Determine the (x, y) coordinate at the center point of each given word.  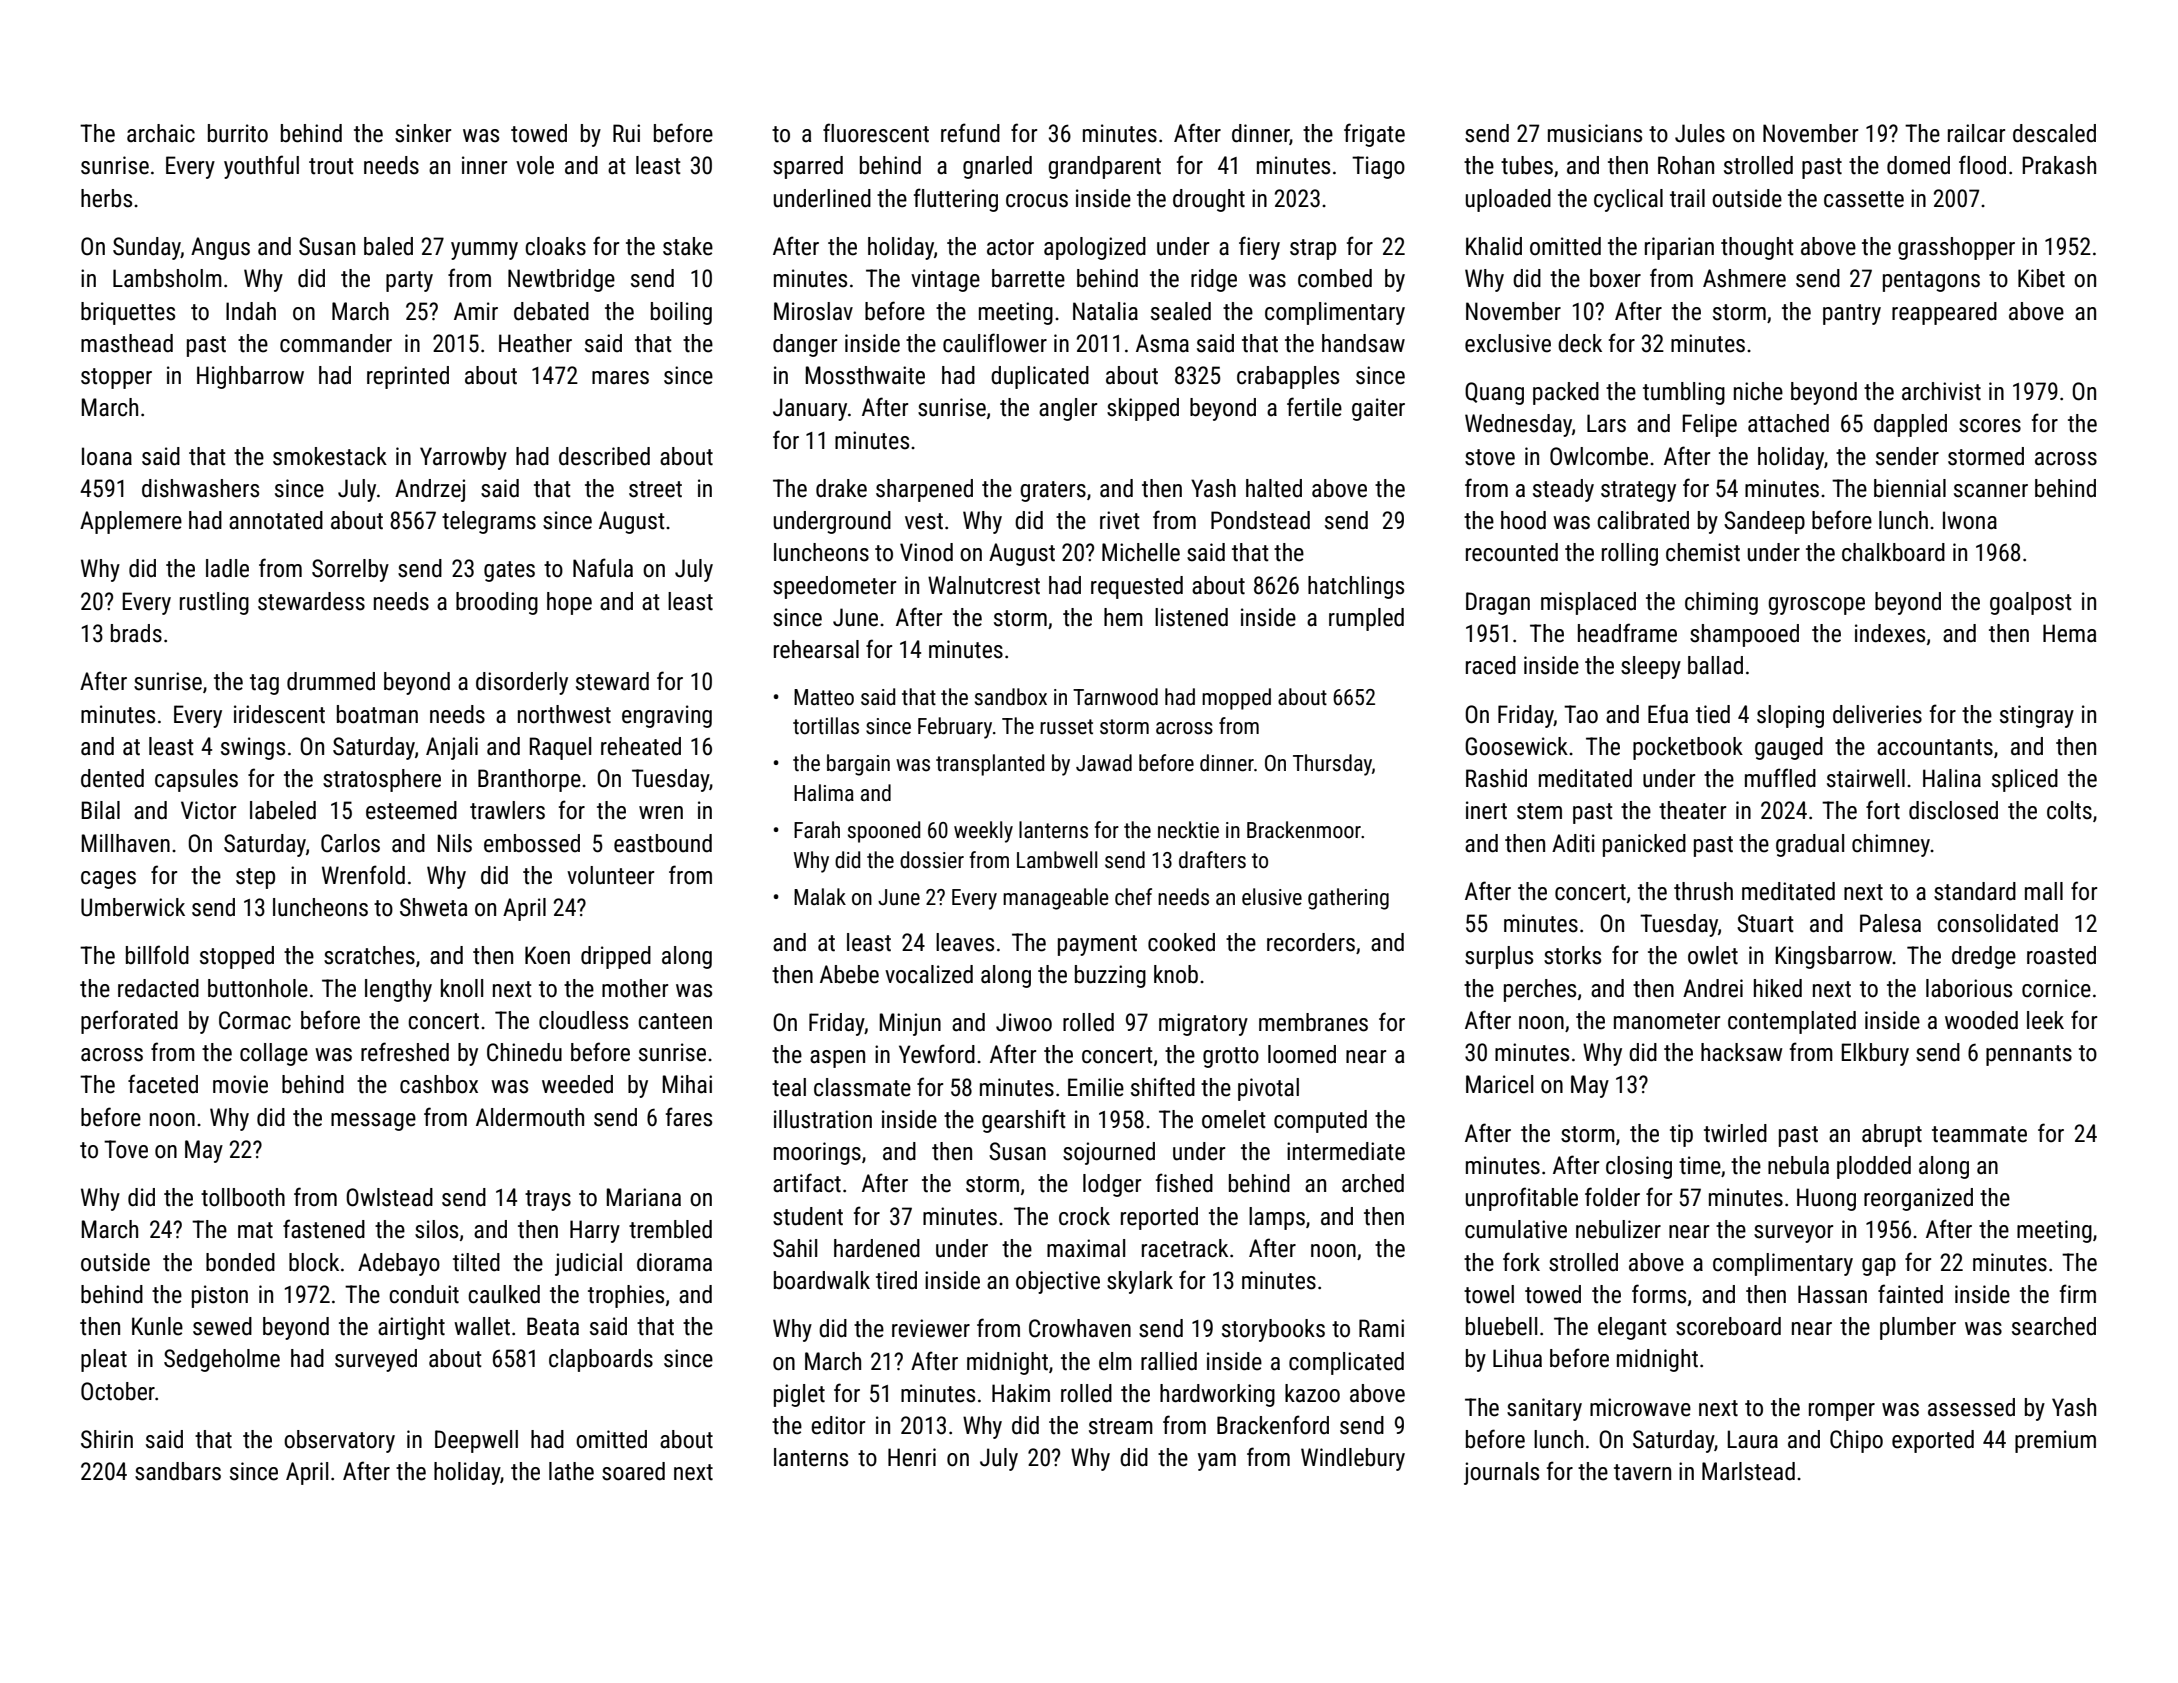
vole (535, 165)
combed (1335, 278)
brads (136, 633)
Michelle (1141, 552)
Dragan (1498, 603)
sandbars (178, 1471)
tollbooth (243, 1197)
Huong (1826, 1199)
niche (1758, 391)
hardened (877, 1248)
